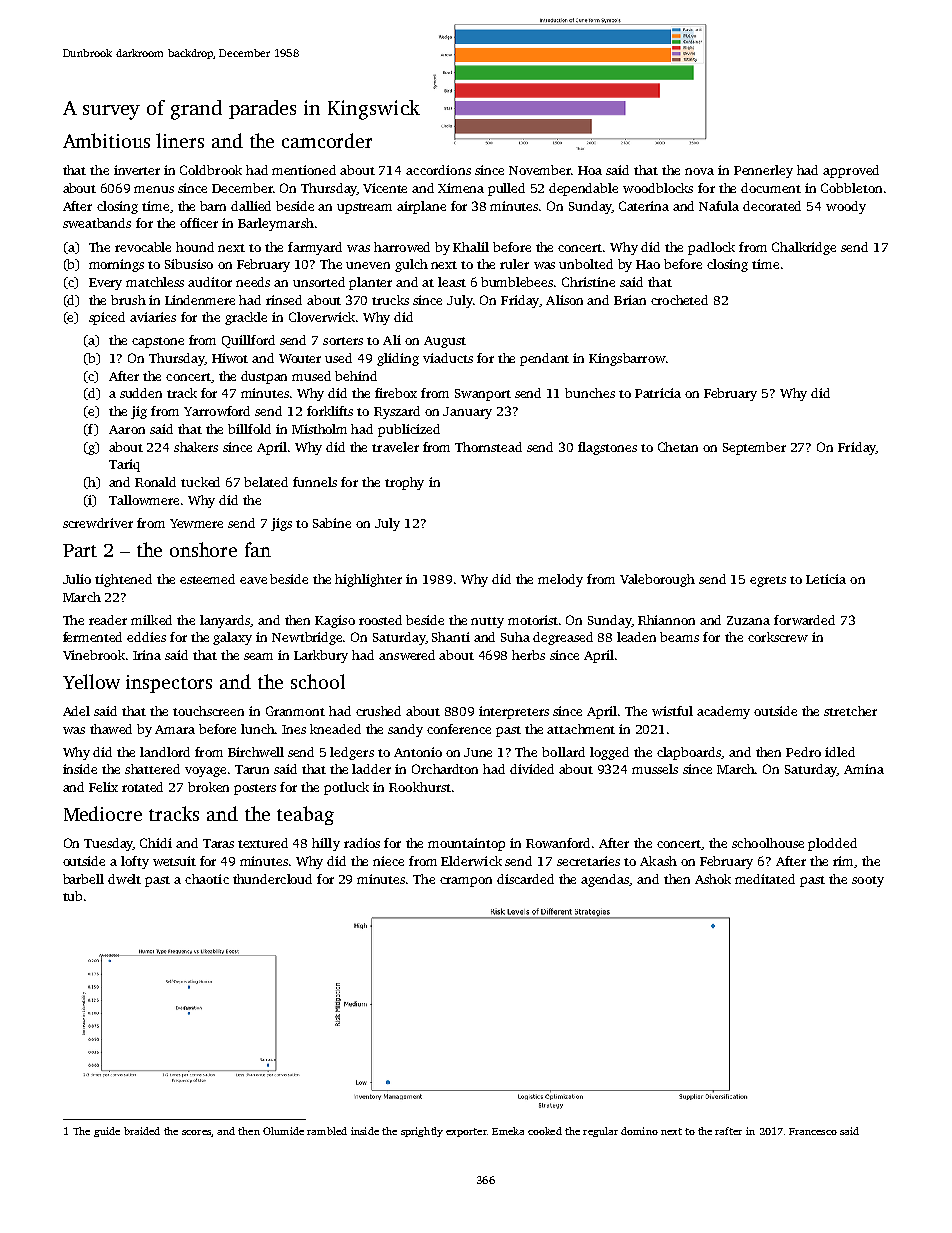 The image size is (952, 1233). I want to click on guide, so click(107, 1132).
